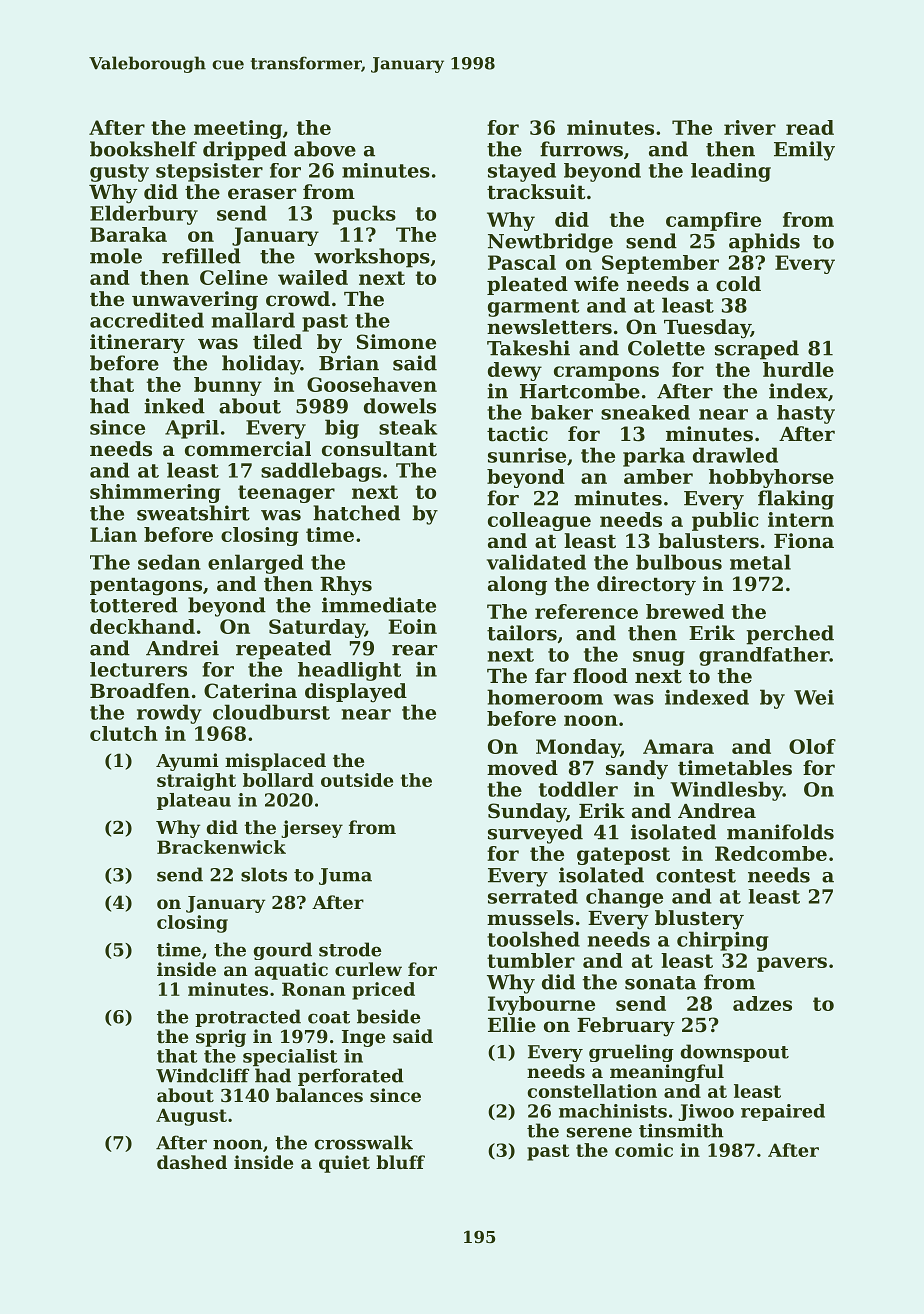 Image resolution: width=924 pixels, height=1314 pixels. I want to click on Wei, so click(814, 697).
